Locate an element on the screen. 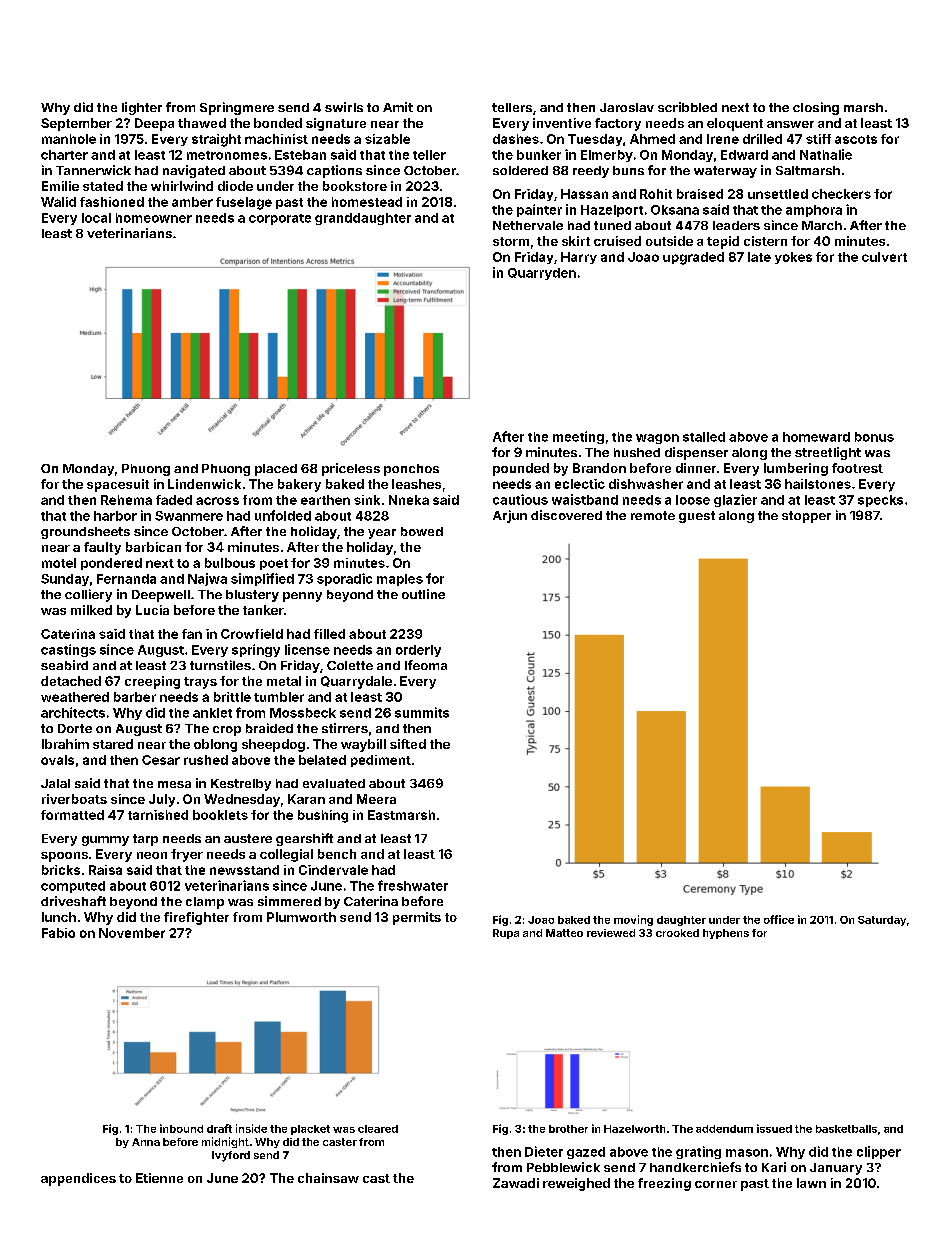  clamp is located at coordinates (205, 903).
